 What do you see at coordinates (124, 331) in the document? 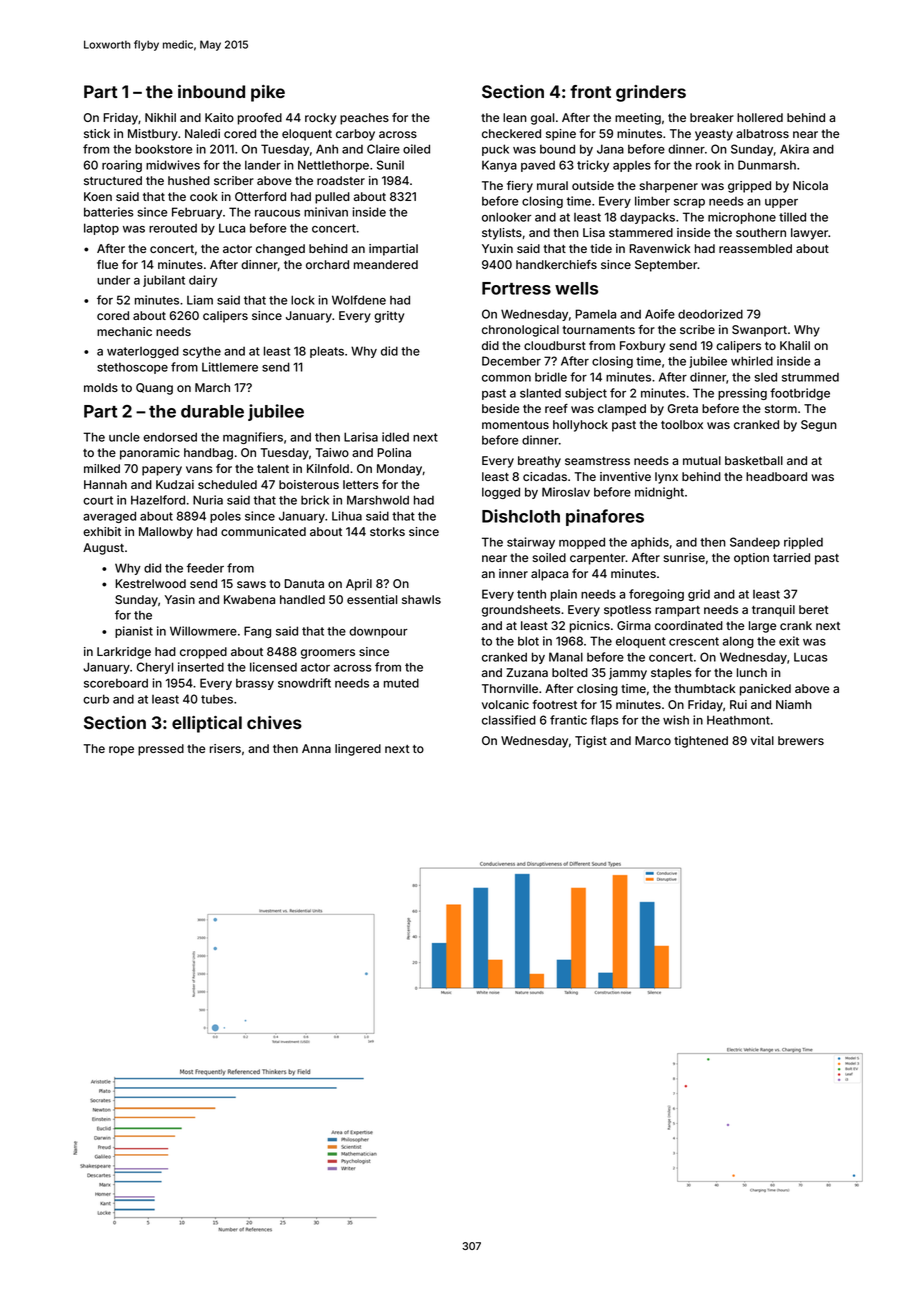
I see `mechanic` at bounding box center [124, 331].
